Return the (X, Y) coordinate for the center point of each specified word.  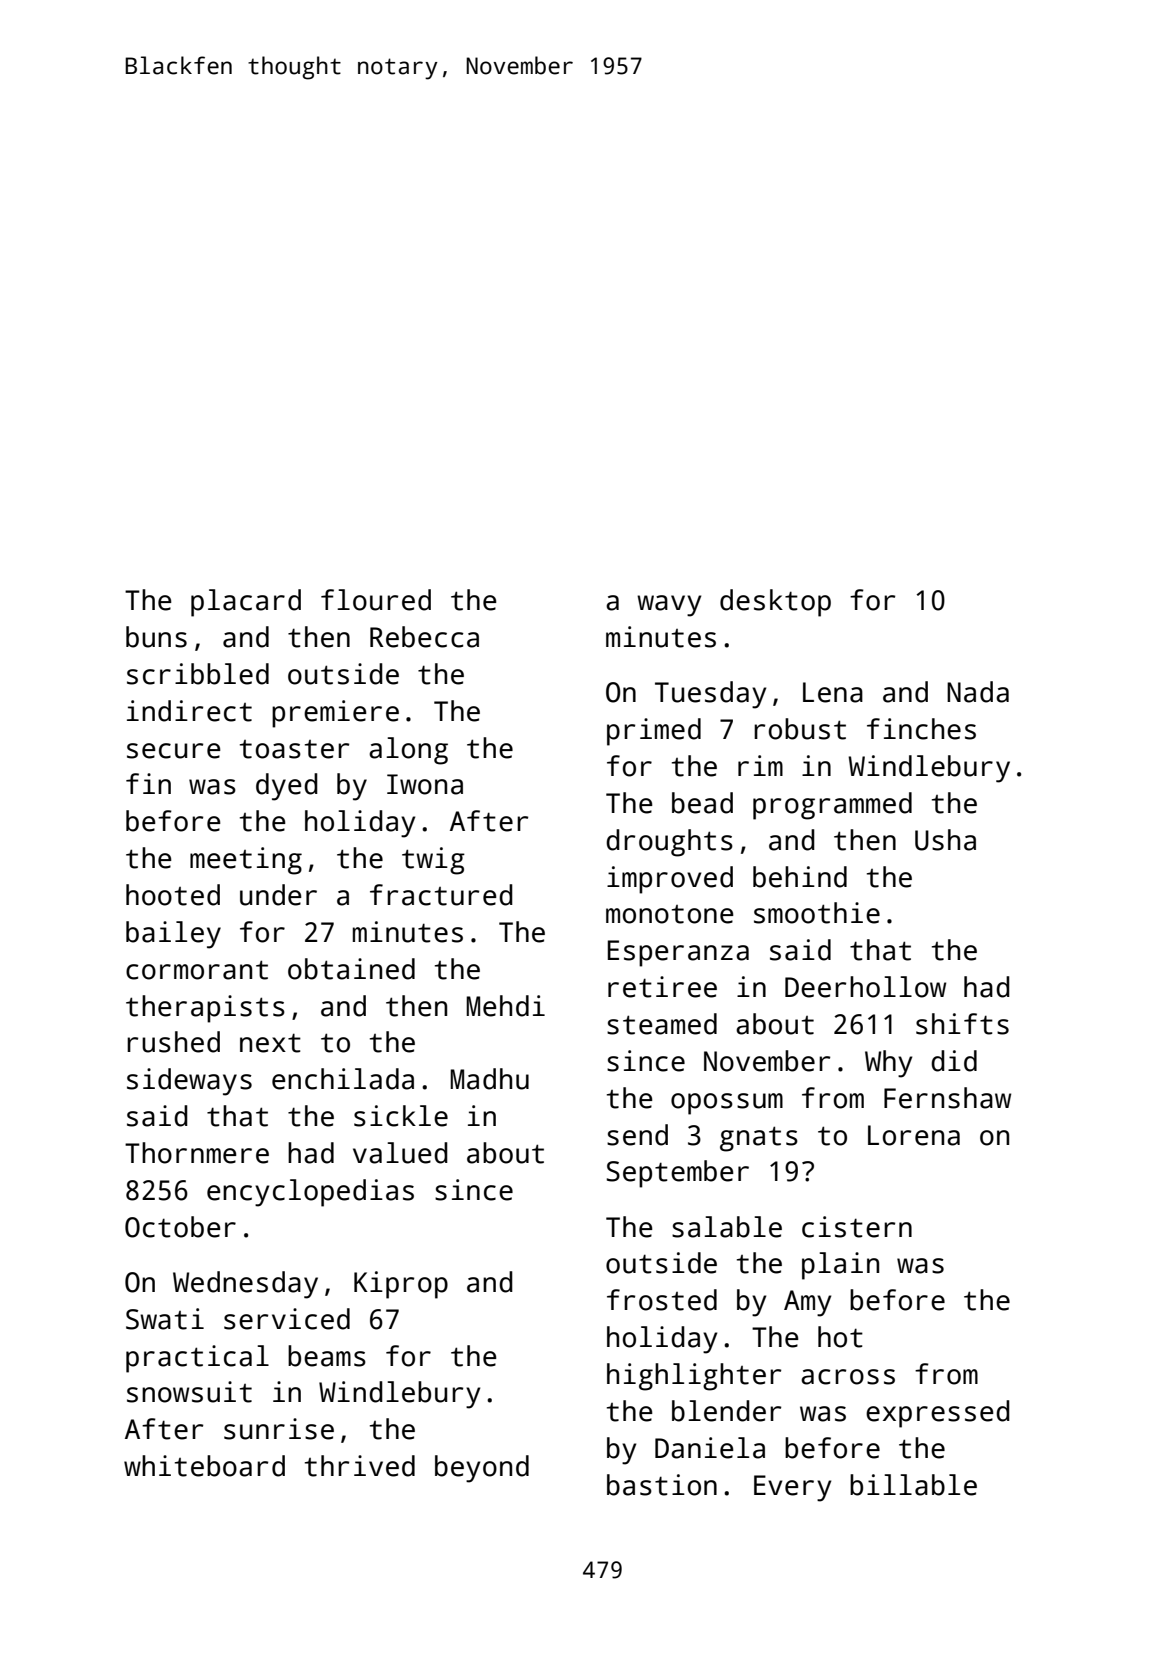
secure (174, 751)
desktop (775, 603)
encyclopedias (310, 1193)
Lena (833, 692)
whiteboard (204, 1466)
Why (888, 1064)
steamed (662, 1024)
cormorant (197, 970)
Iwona (425, 784)
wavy (669, 606)
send (637, 1135)
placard (246, 603)
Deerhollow (865, 987)
